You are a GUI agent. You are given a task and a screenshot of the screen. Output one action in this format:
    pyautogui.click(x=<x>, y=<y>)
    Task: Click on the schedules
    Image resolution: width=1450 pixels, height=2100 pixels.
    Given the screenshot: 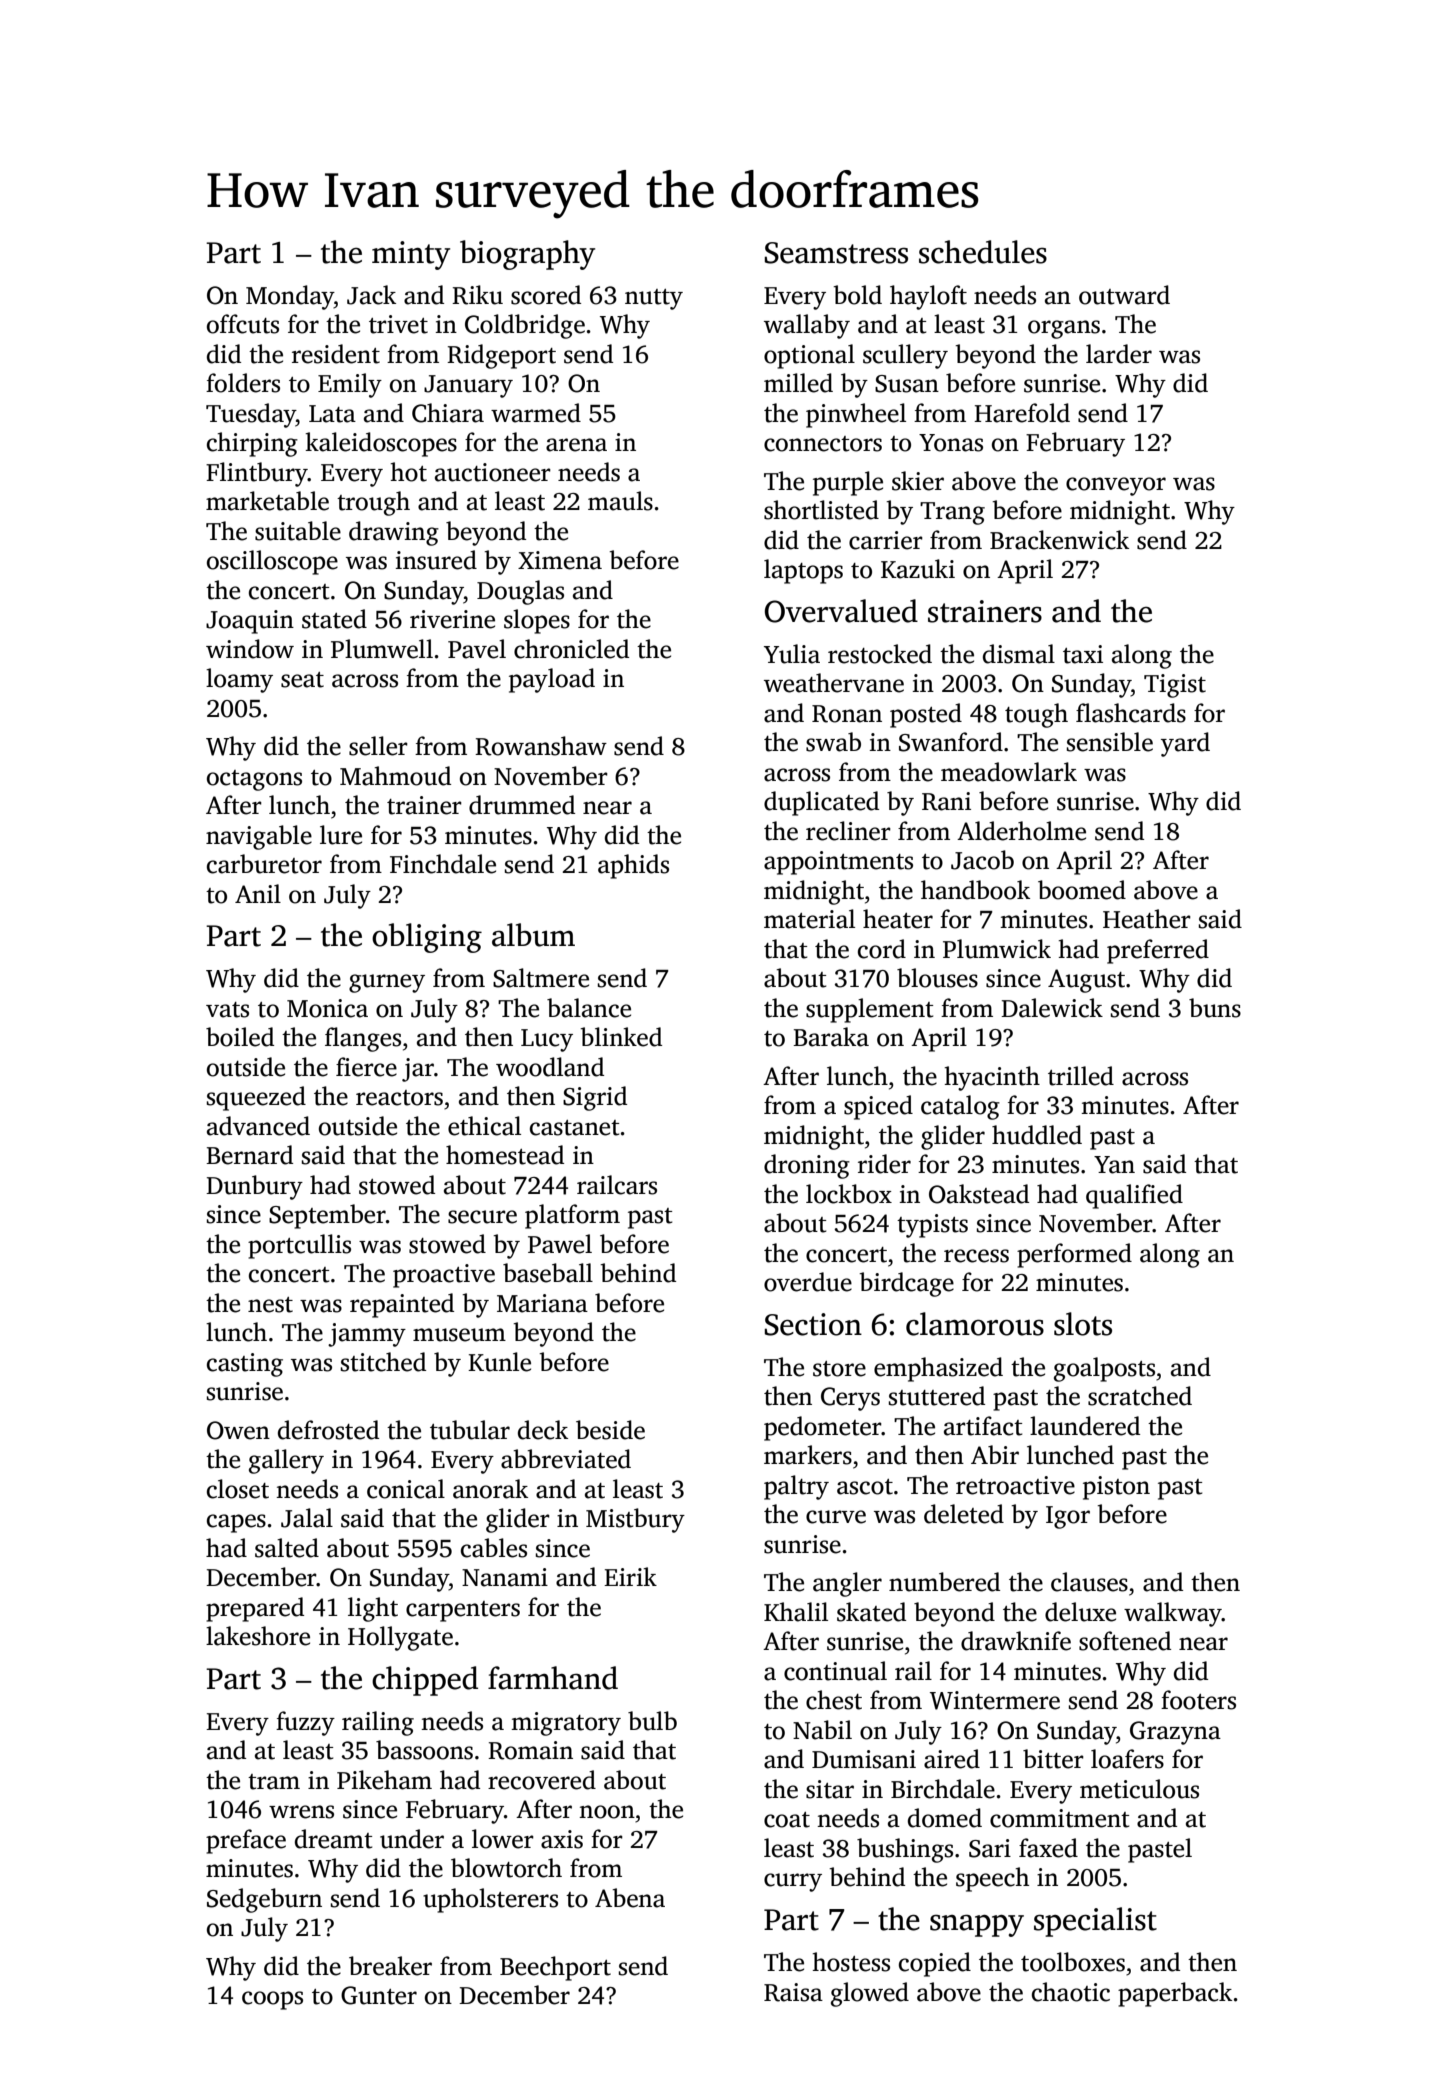 What is the action you would take?
    pyautogui.click(x=983, y=252)
